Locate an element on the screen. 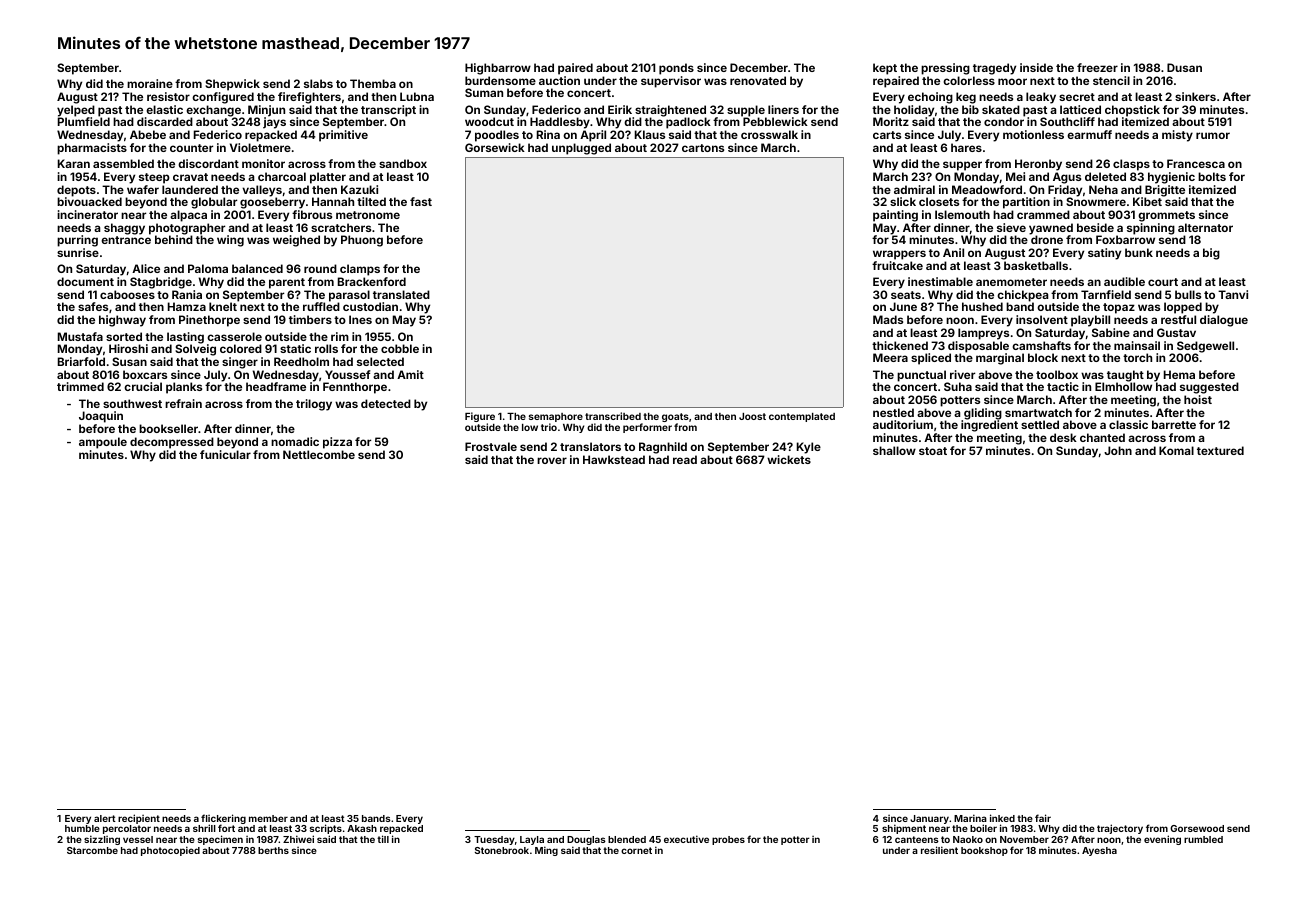 The height and width of the screenshot is (924, 1308). member is located at coordinates (268, 818).
